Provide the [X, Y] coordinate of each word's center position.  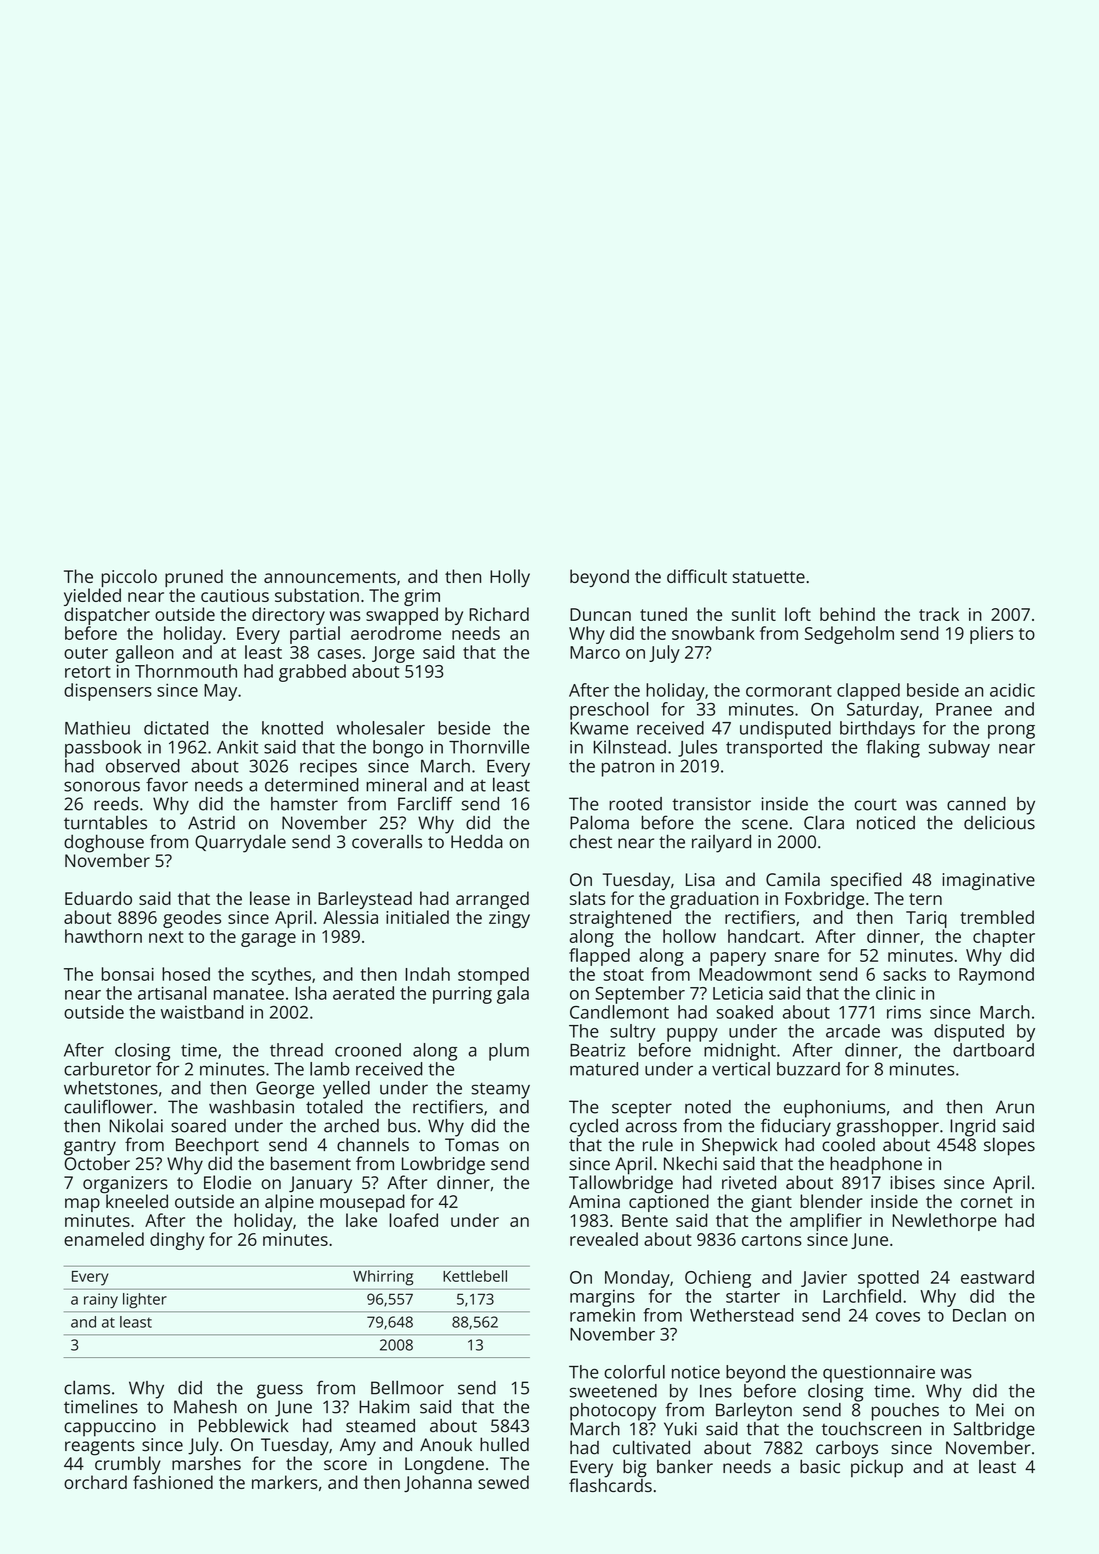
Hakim [384, 1407]
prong [1011, 732]
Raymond [996, 976]
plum [509, 1052]
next [166, 937]
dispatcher [107, 616]
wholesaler [381, 728]
